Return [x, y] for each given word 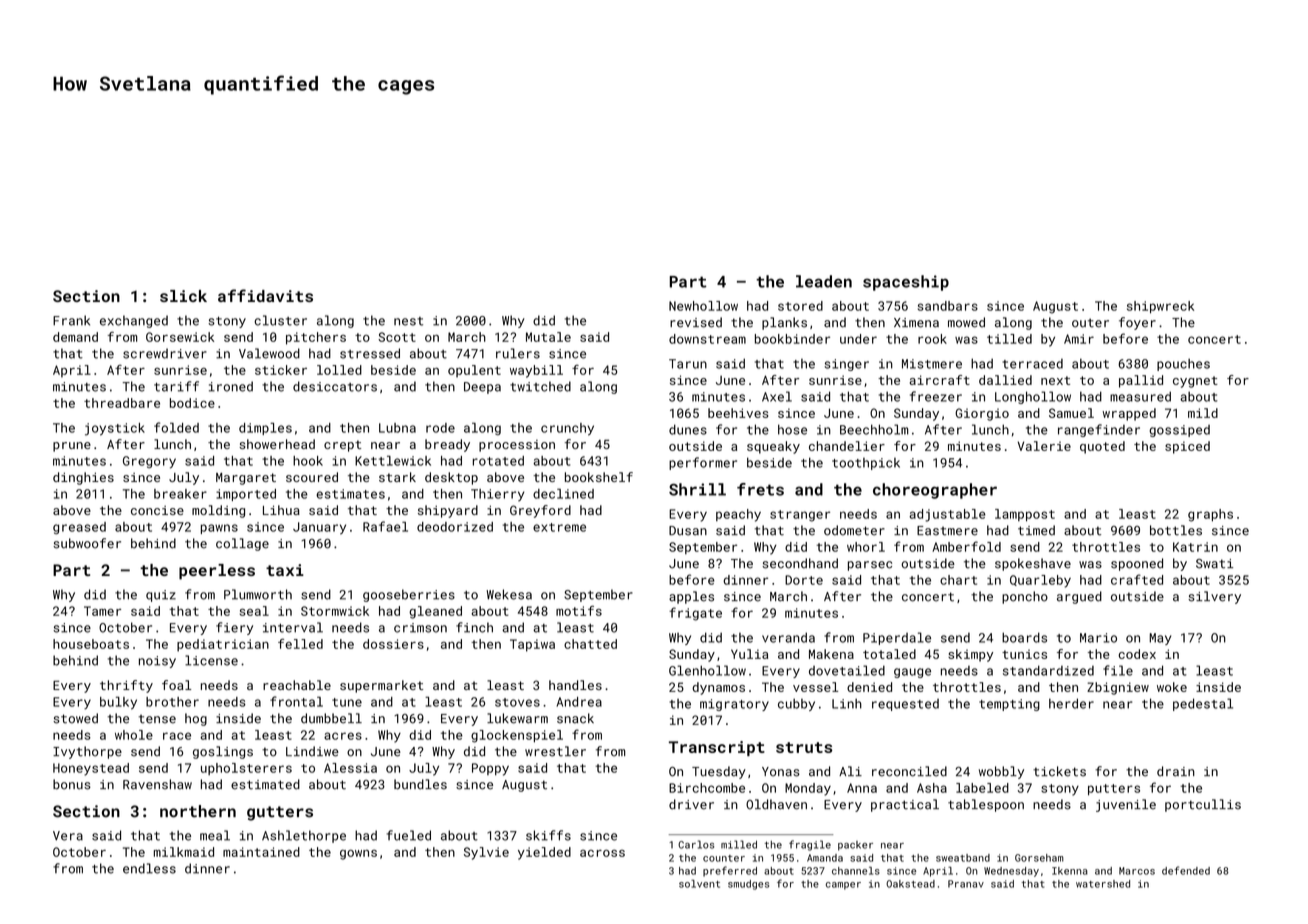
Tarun [688, 364]
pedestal [1203, 704]
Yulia [749, 654]
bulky [118, 703]
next [1055, 380]
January [319, 528]
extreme [559, 527]
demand [75, 337]
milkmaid [184, 852]
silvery [1214, 597]
